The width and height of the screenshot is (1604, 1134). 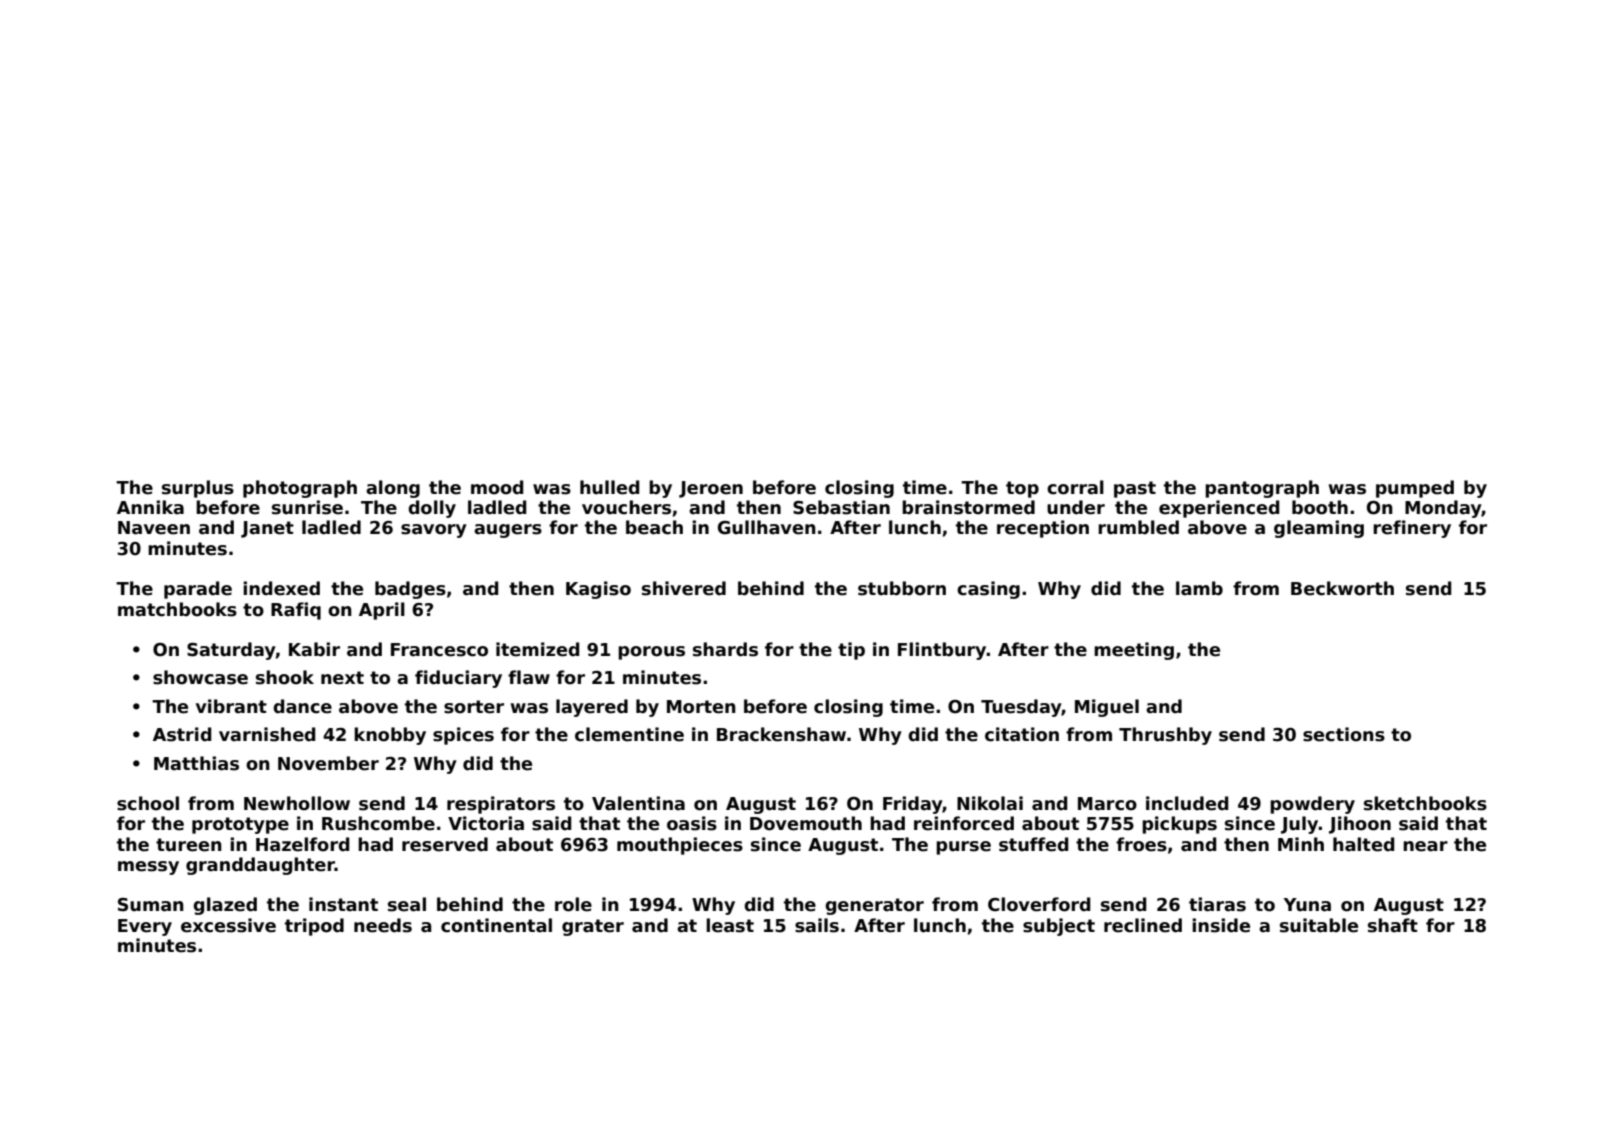 What do you see at coordinates (240, 825) in the screenshot?
I see `prototype` at bounding box center [240, 825].
